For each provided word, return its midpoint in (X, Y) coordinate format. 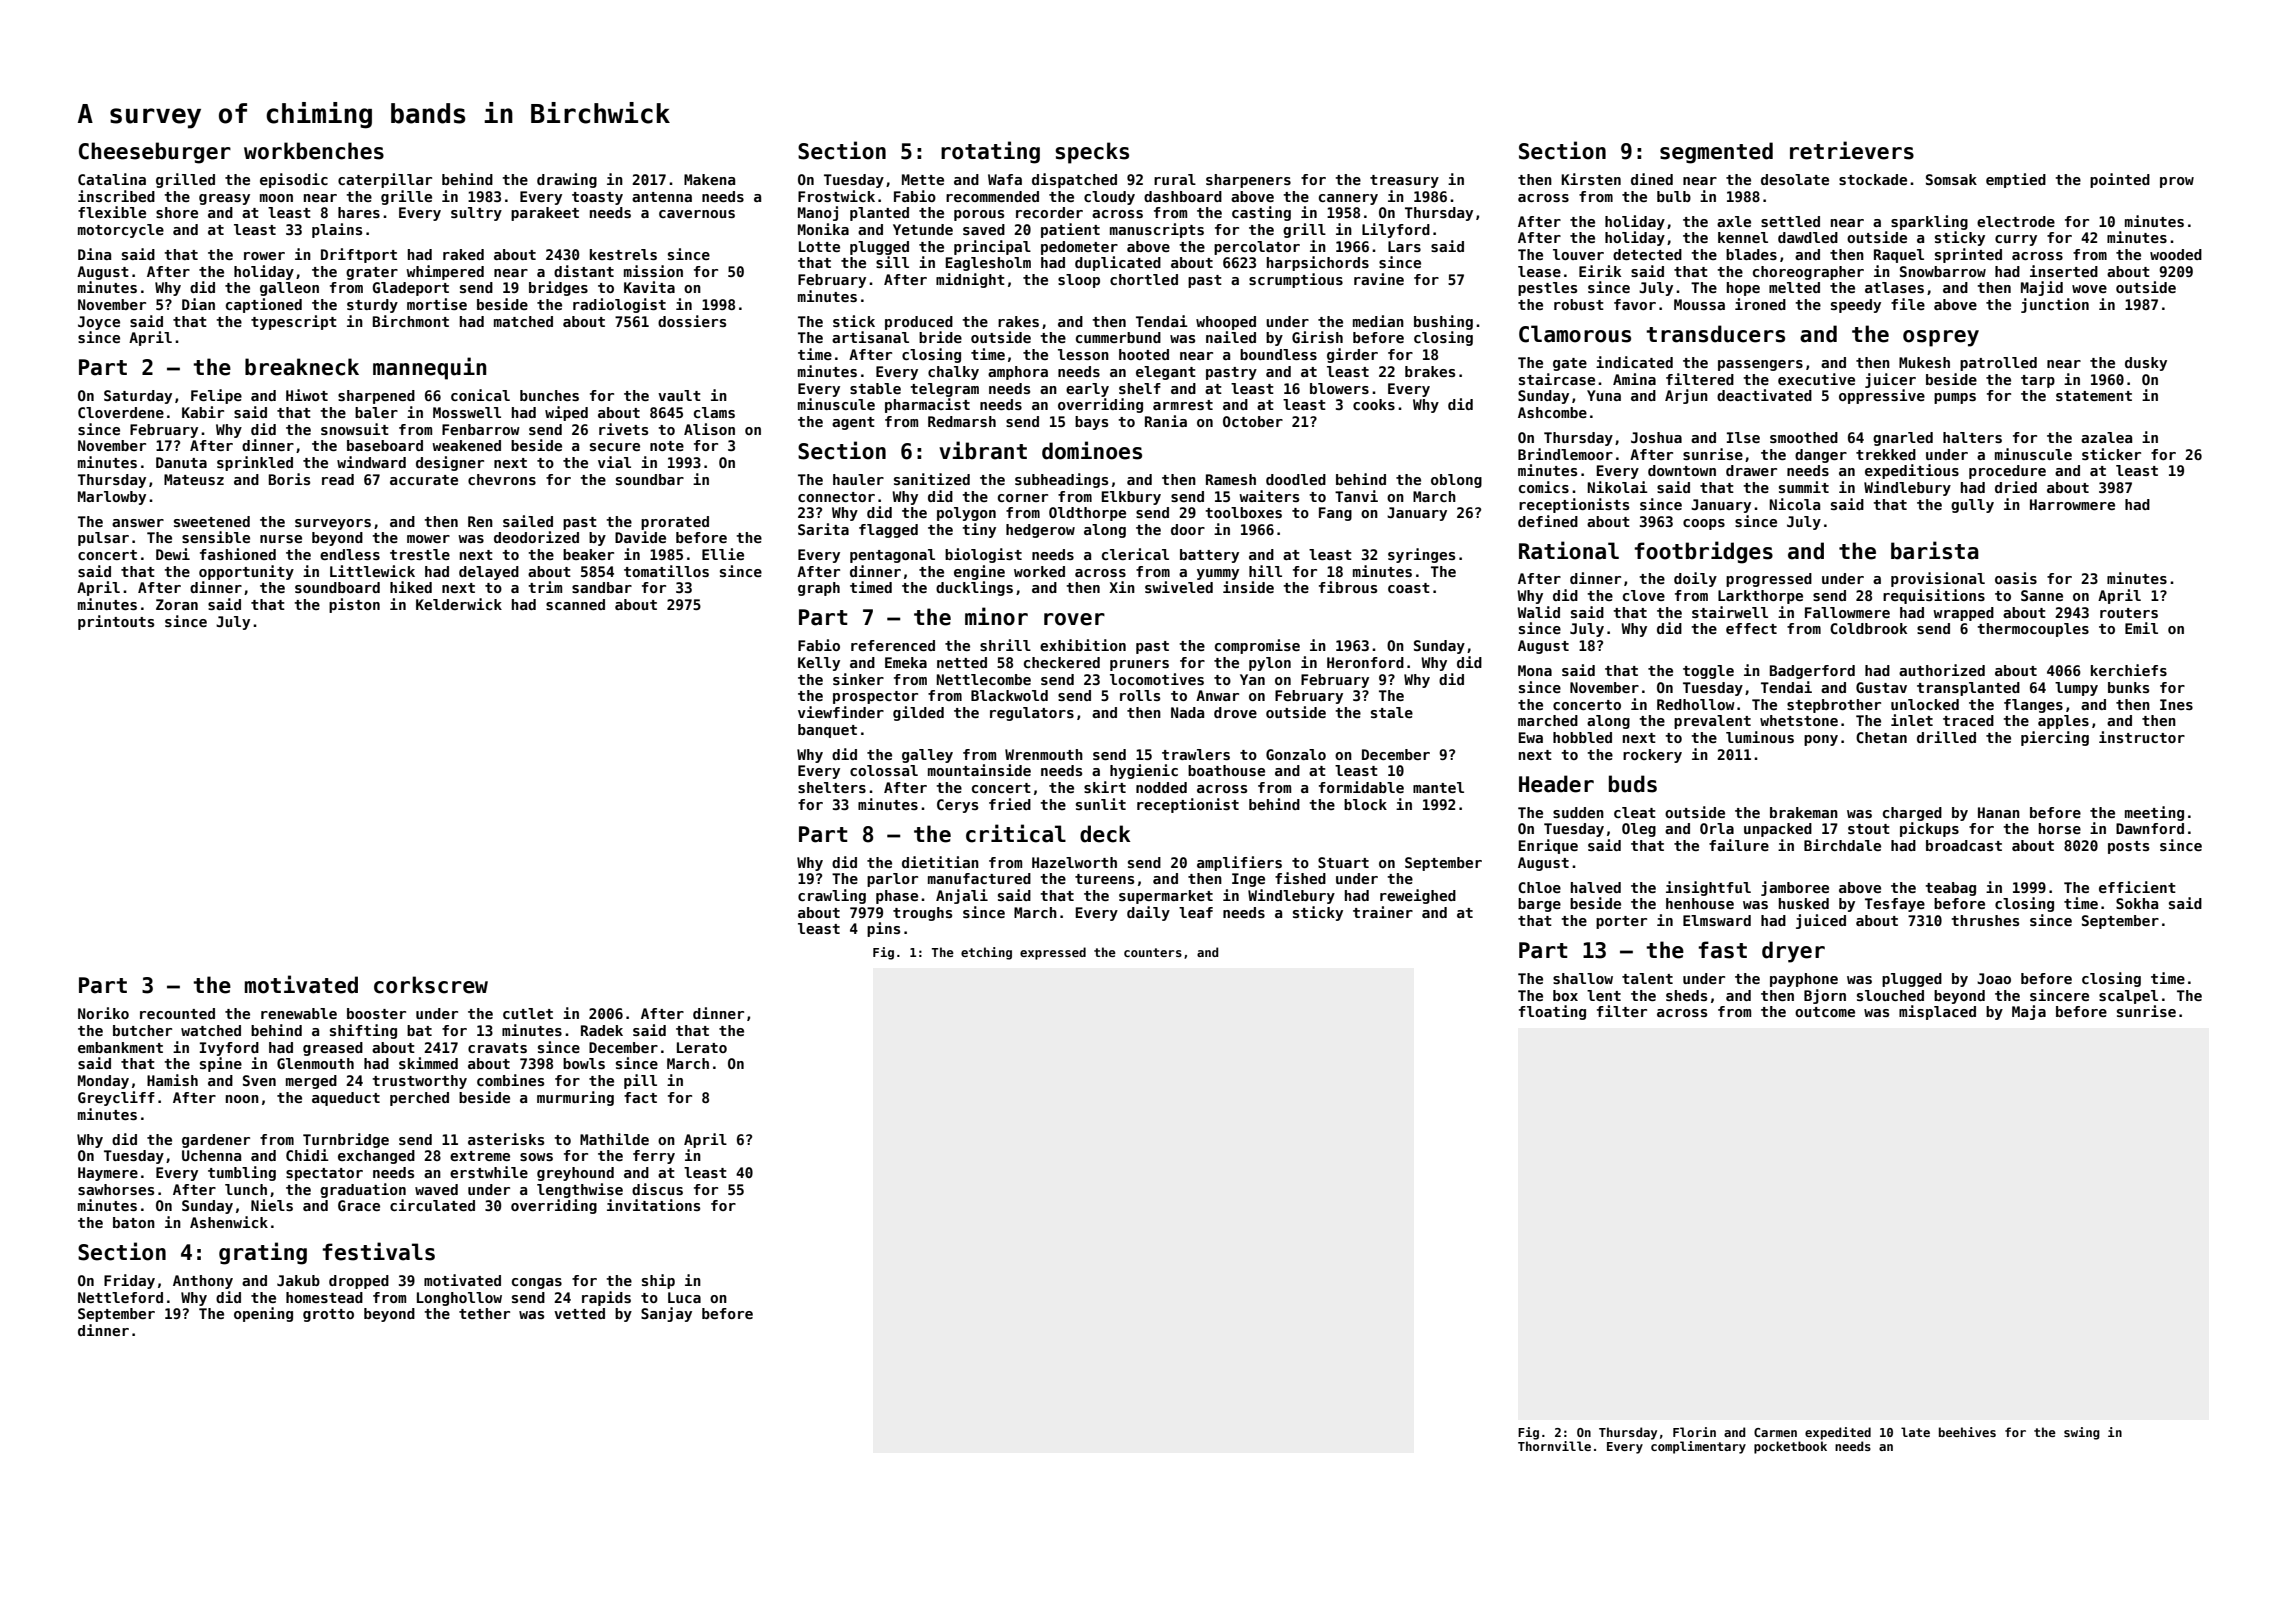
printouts (116, 622)
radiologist (619, 305)
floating (1552, 1012)
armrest (1183, 405)
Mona (1535, 670)
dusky (2146, 364)
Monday (103, 1082)
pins (883, 929)
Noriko (103, 1013)
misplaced (1937, 1012)
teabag (1950, 889)
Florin (1694, 1432)
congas (537, 1283)
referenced (893, 645)
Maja (2029, 1012)
